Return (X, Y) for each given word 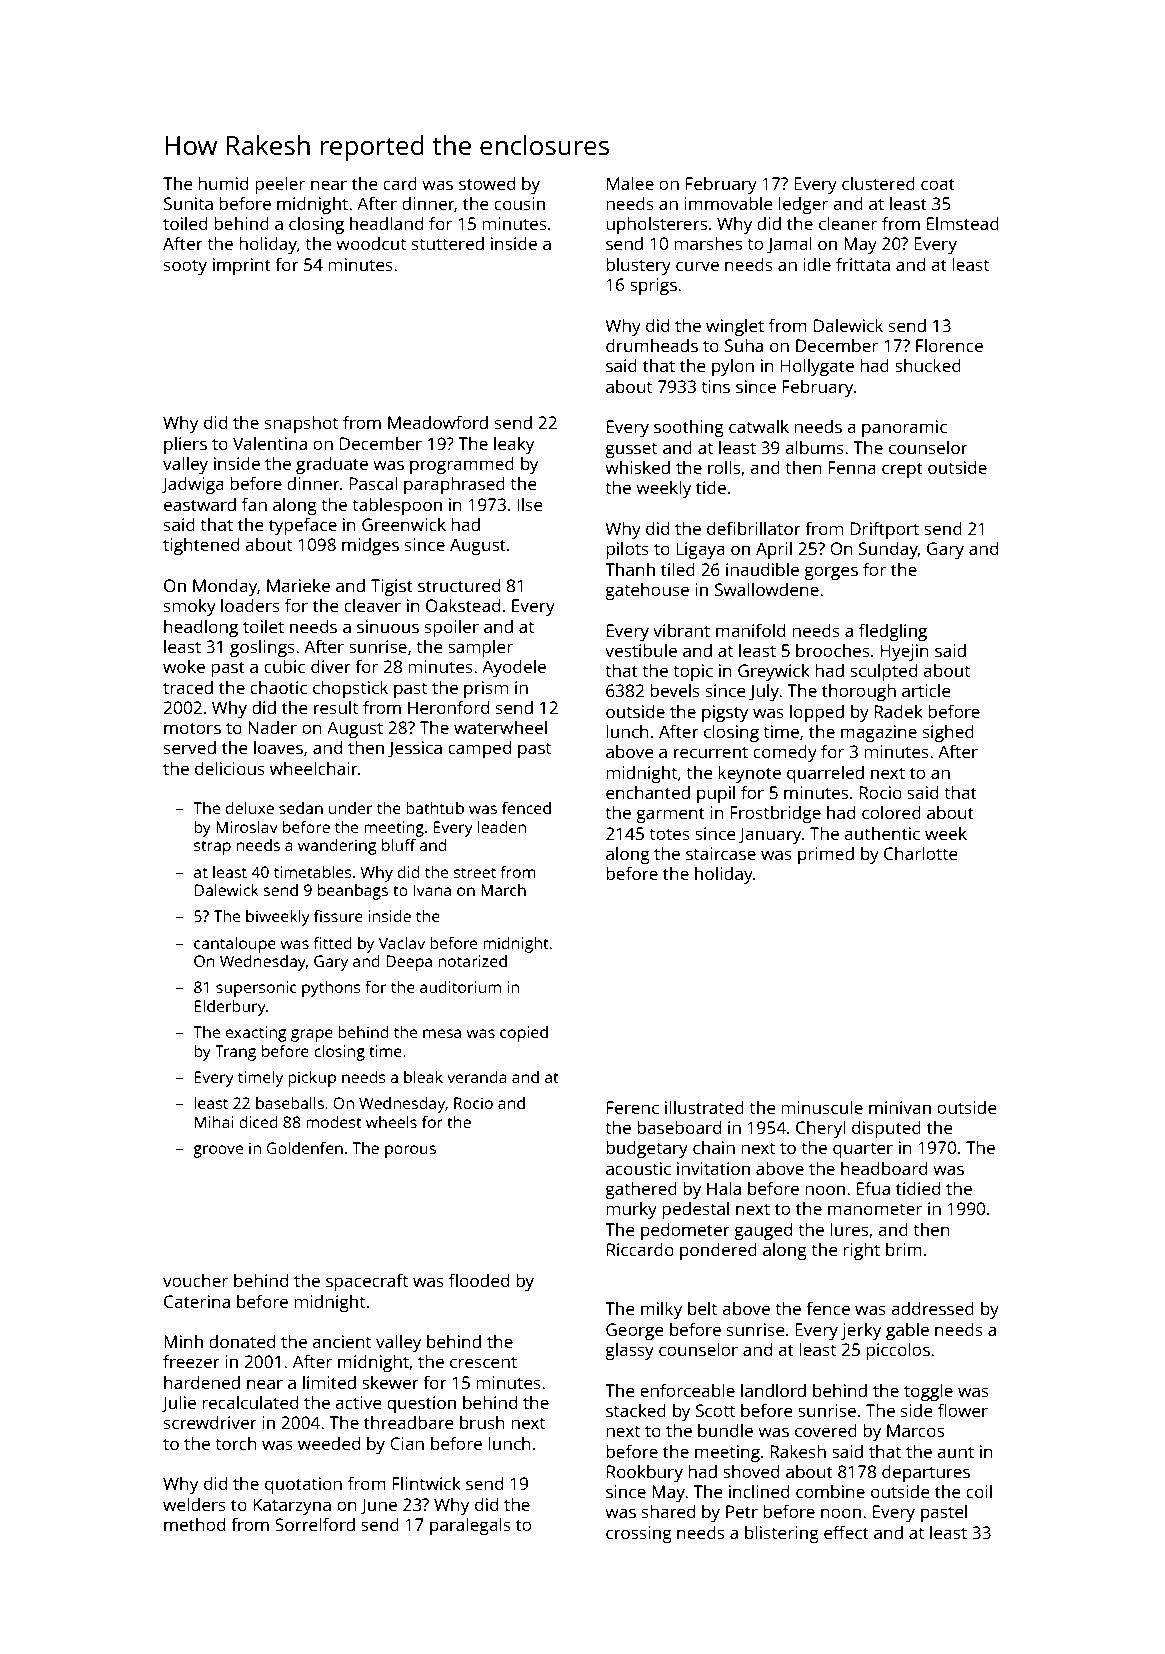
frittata (863, 264)
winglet (735, 327)
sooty (185, 267)
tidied (918, 1188)
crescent (483, 1362)
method (194, 1524)
